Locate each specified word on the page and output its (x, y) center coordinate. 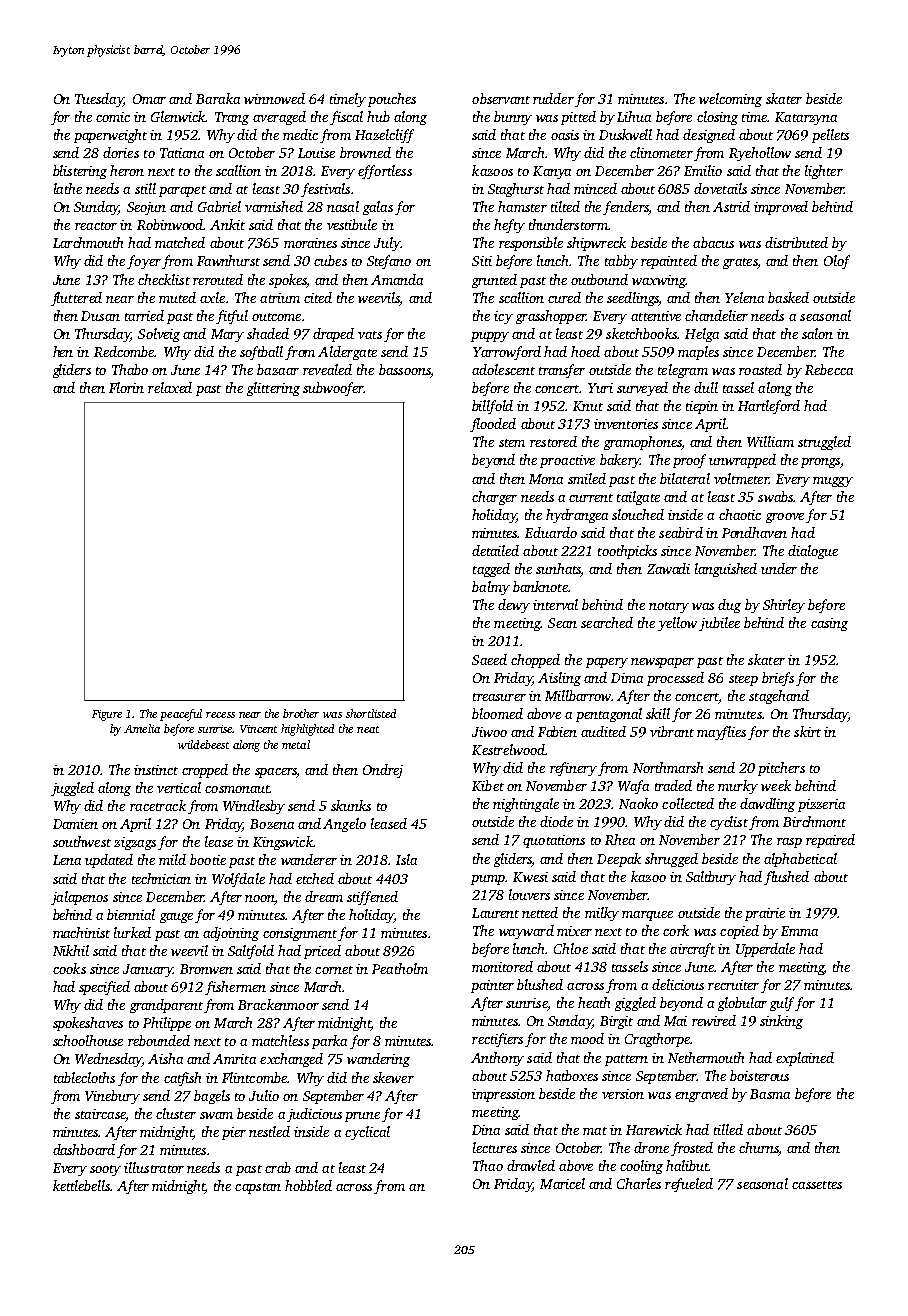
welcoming (730, 100)
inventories (626, 424)
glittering (273, 389)
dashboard (84, 1149)
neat (368, 729)
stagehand (779, 697)
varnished (274, 206)
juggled (72, 789)
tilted (565, 206)
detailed (495, 550)
